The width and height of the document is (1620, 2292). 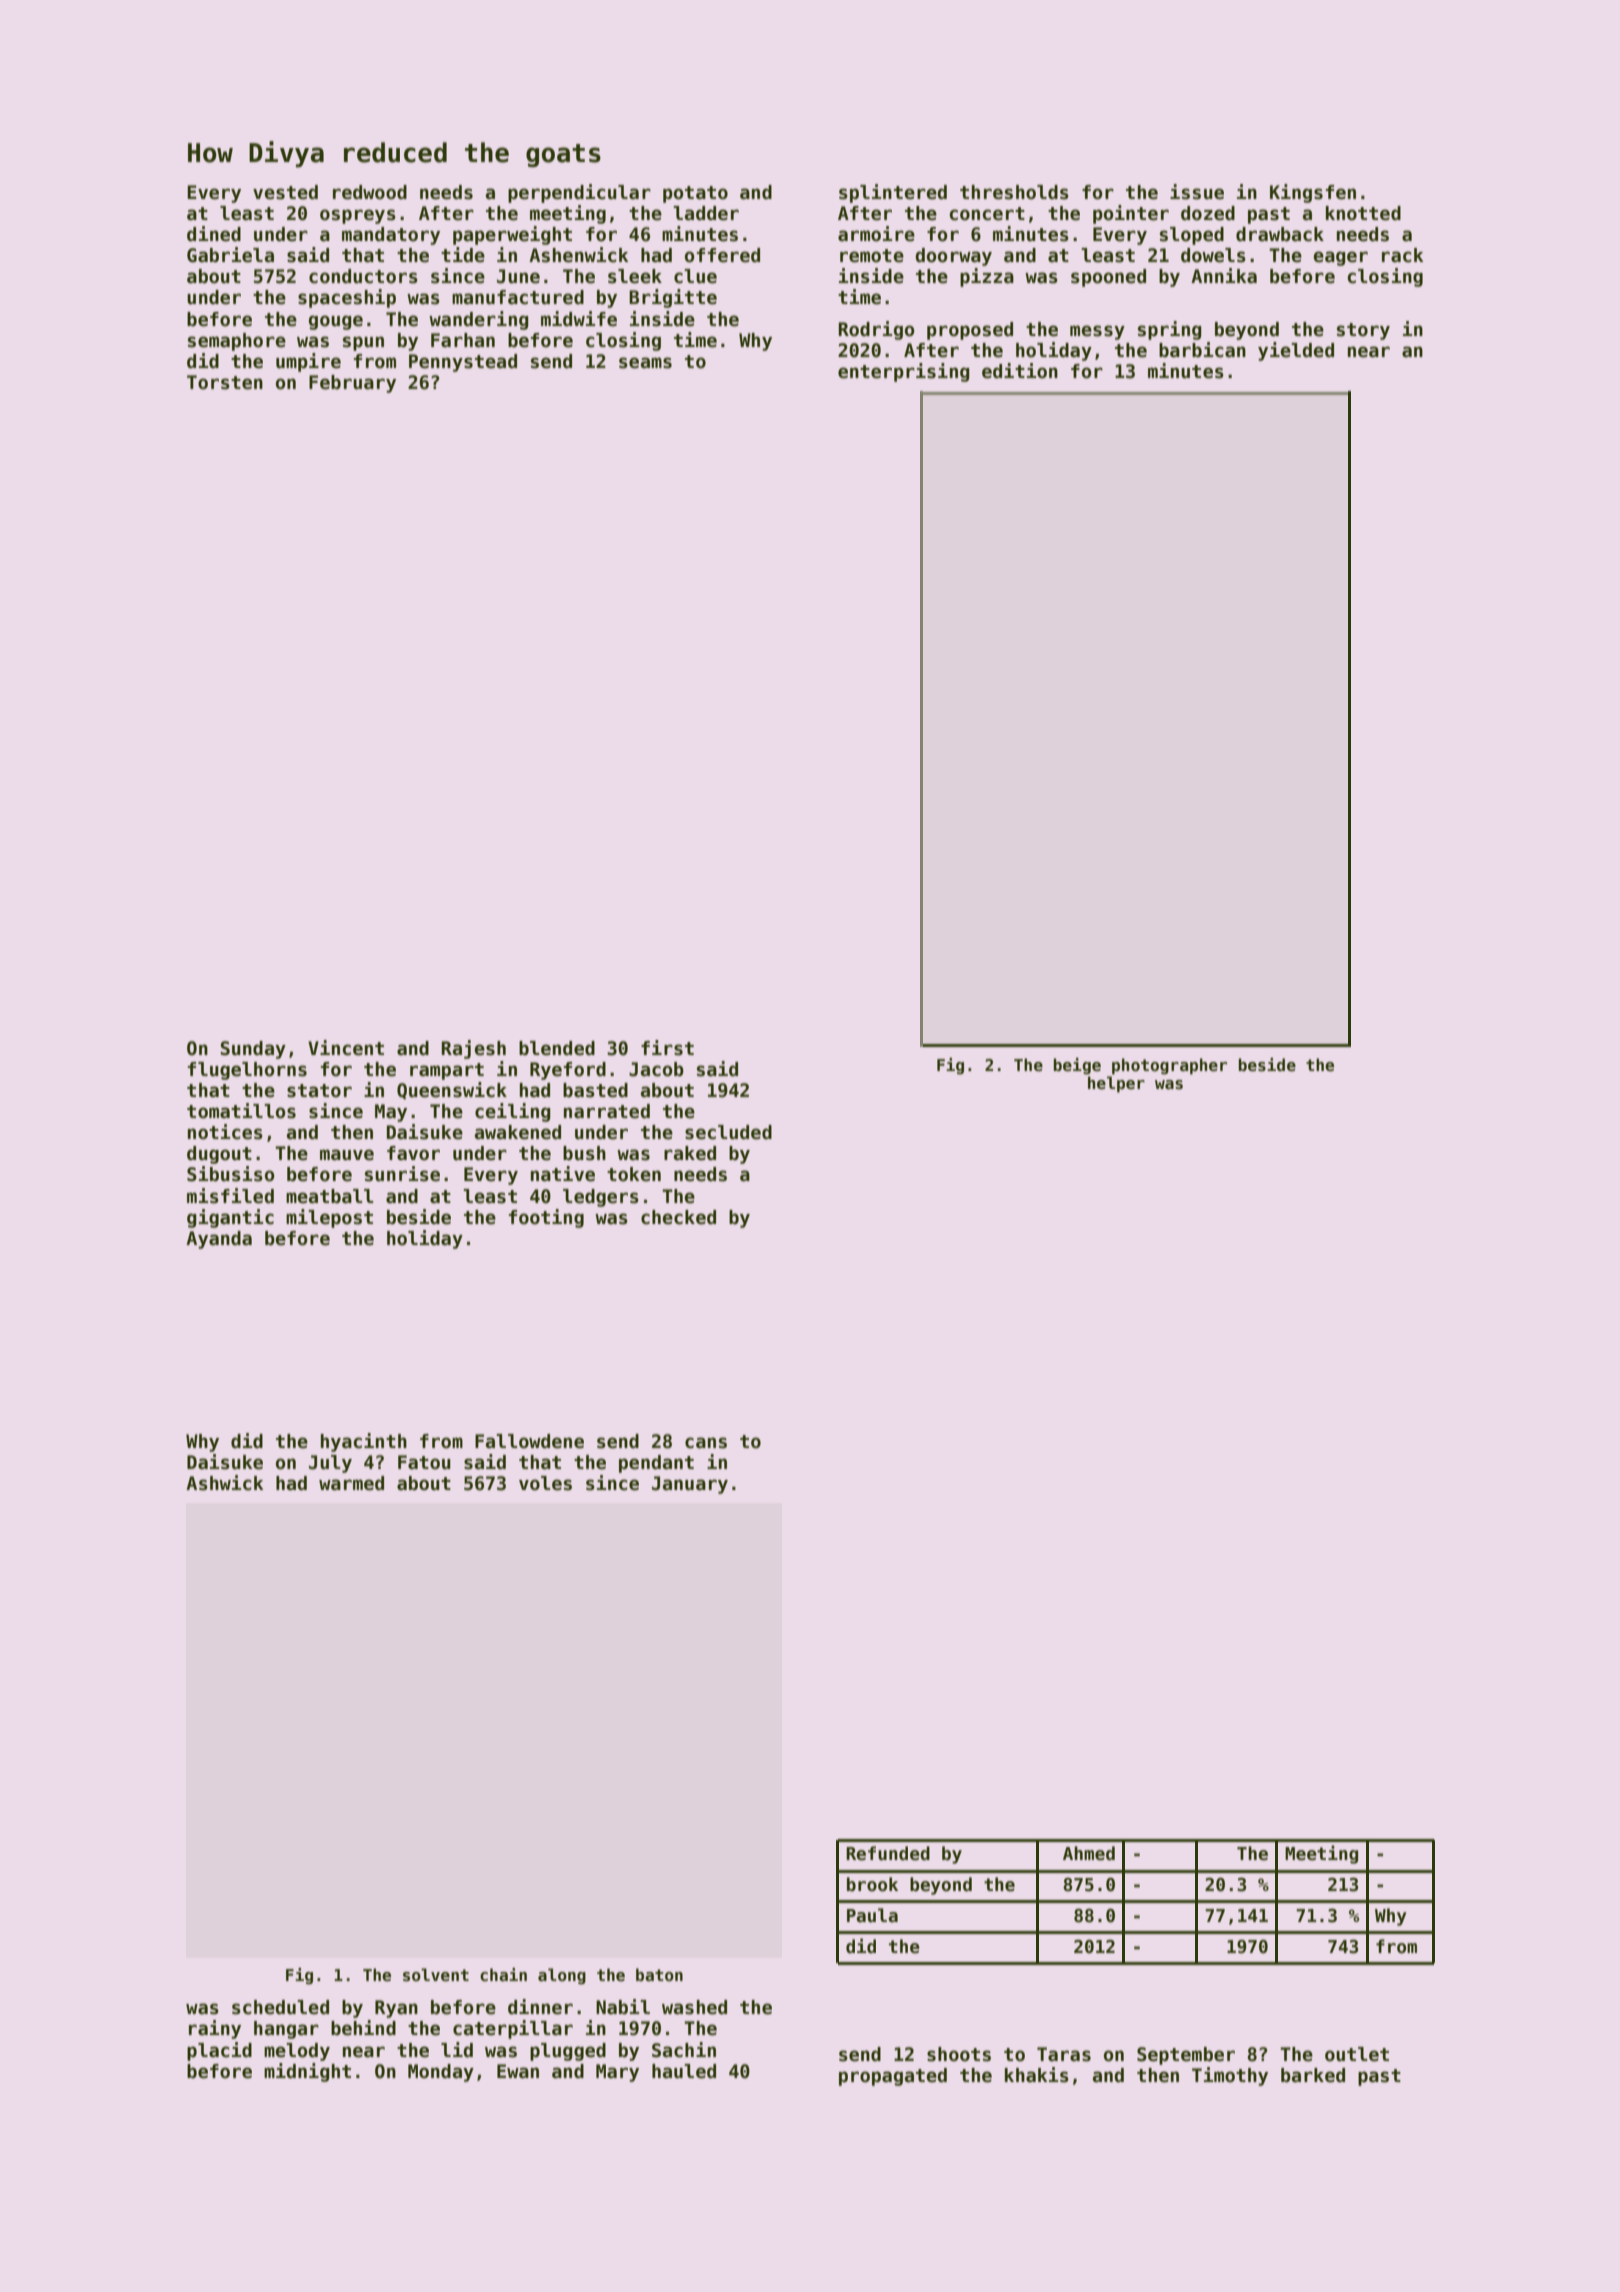 I want to click on February, so click(x=352, y=384).
